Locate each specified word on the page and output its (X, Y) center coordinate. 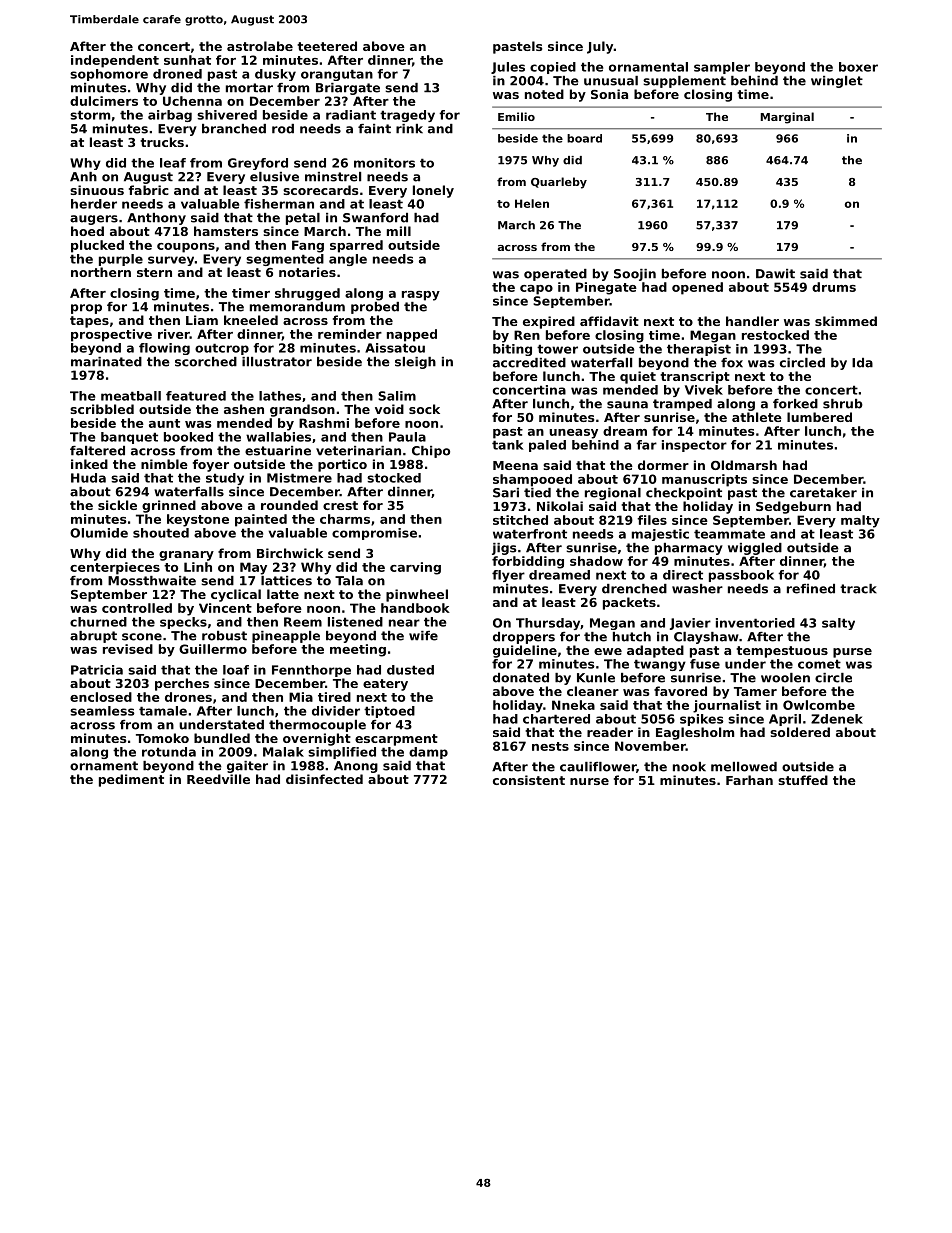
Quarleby (559, 183)
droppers (524, 638)
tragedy (407, 116)
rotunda (169, 752)
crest (340, 505)
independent (115, 61)
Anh (83, 177)
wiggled (755, 549)
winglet (837, 82)
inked (89, 464)
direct (683, 575)
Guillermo (213, 649)
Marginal (787, 118)
